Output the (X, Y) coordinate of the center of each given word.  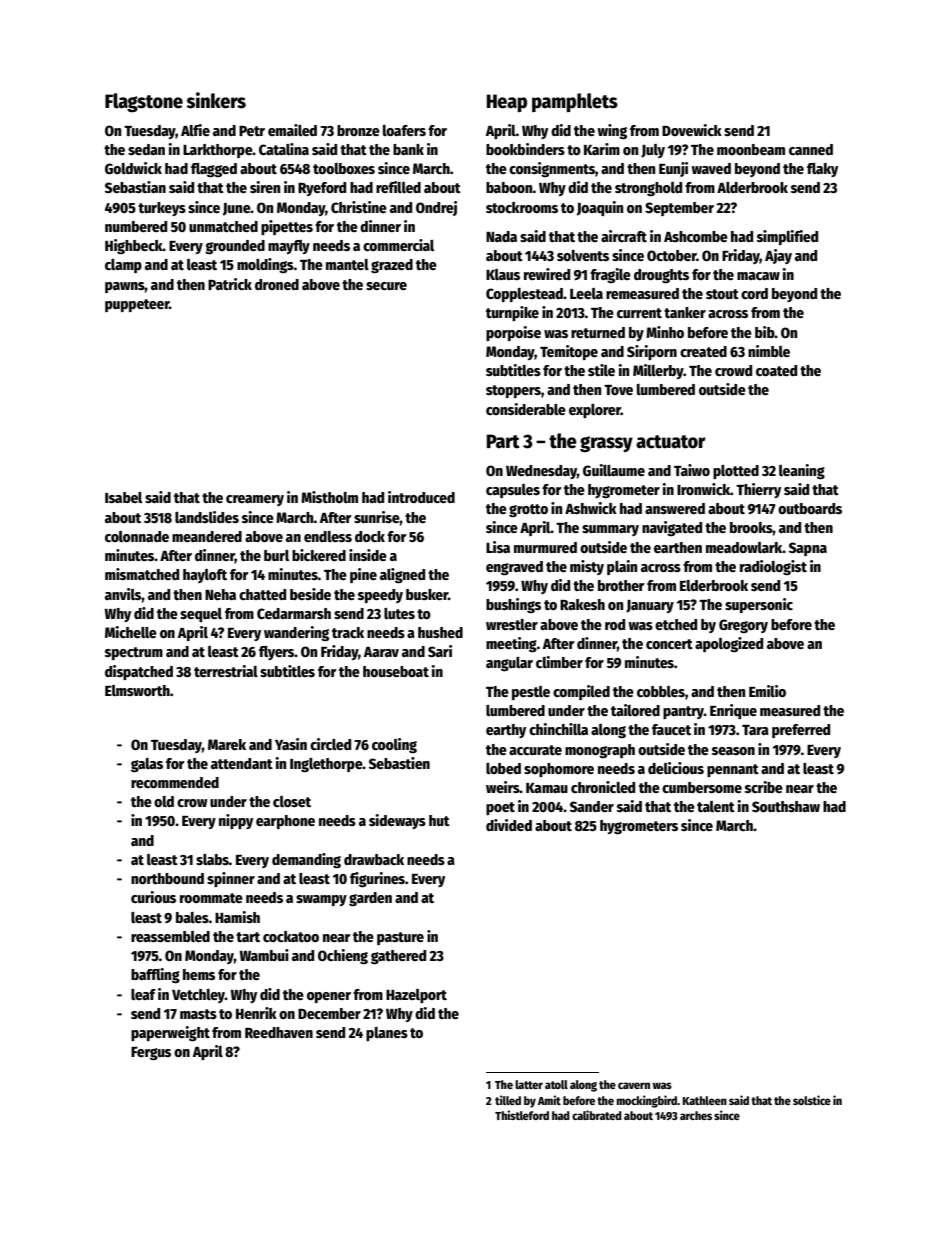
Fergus (151, 1054)
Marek (227, 744)
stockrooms (522, 207)
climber (559, 662)
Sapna (808, 549)
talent (716, 806)
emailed (292, 130)
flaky (822, 170)
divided (509, 825)
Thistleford (522, 1115)
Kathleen (705, 1100)
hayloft (205, 576)
